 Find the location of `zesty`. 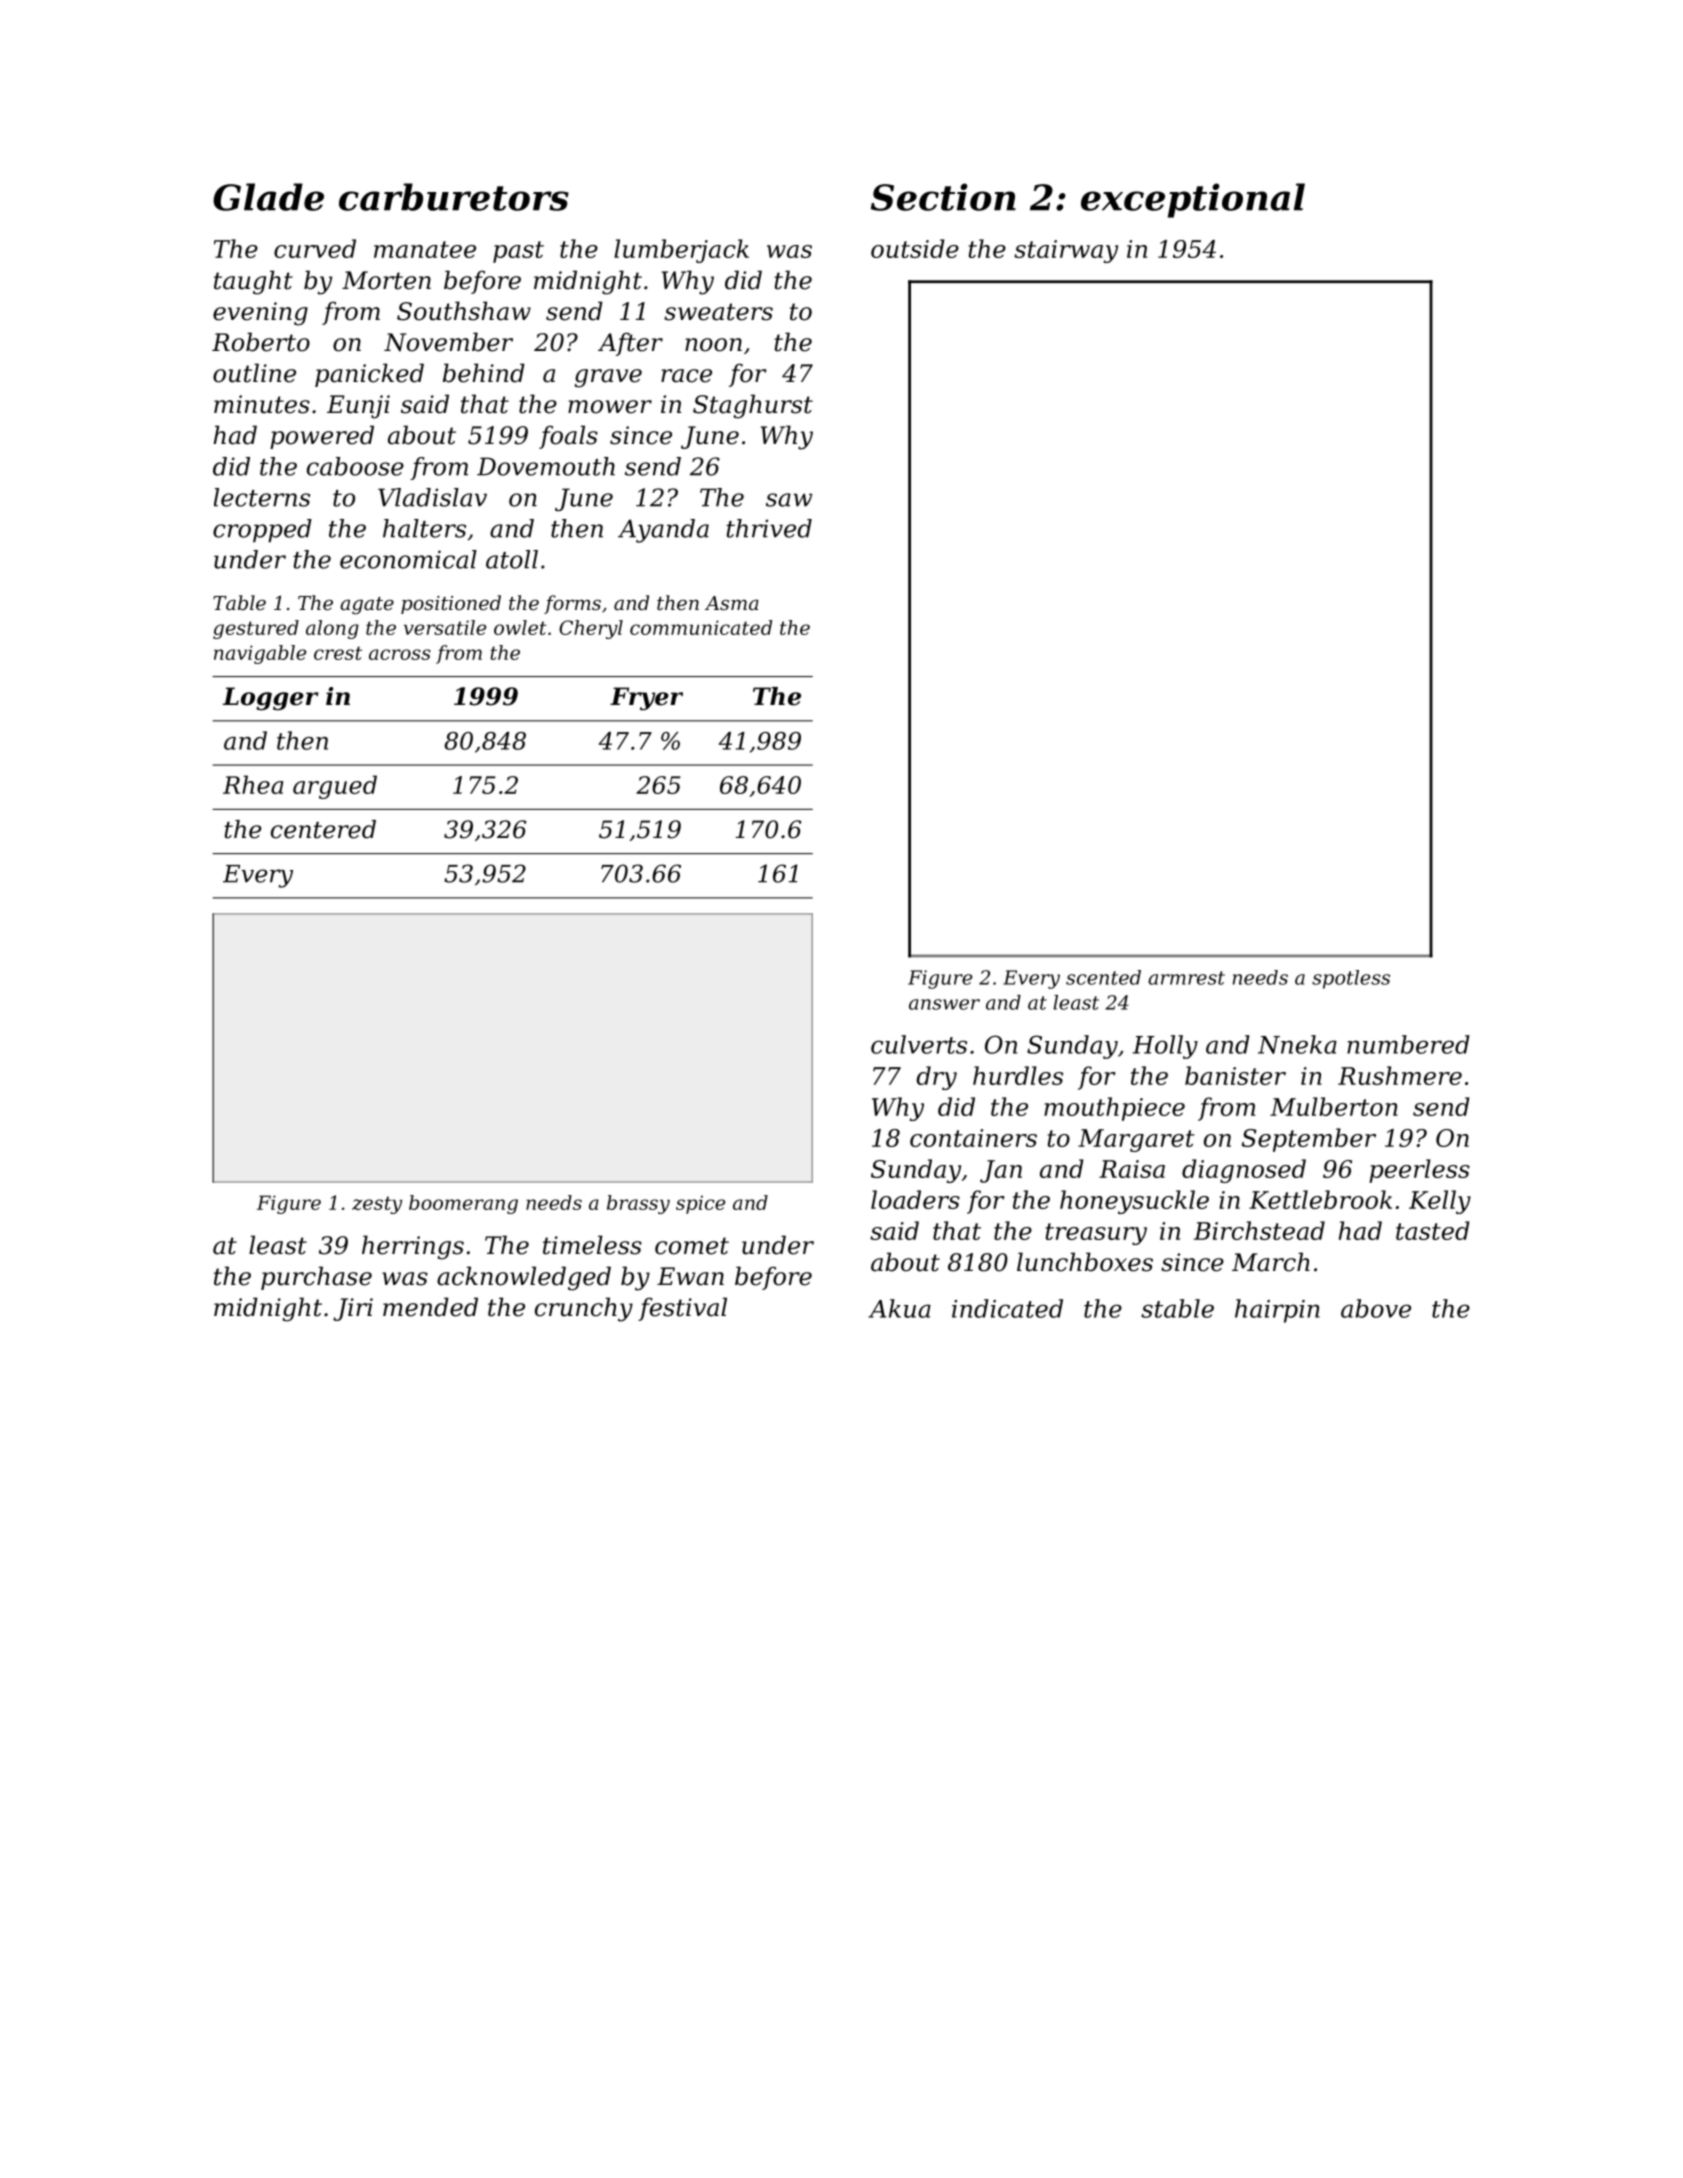

zesty is located at coordinates (377, 1205).
